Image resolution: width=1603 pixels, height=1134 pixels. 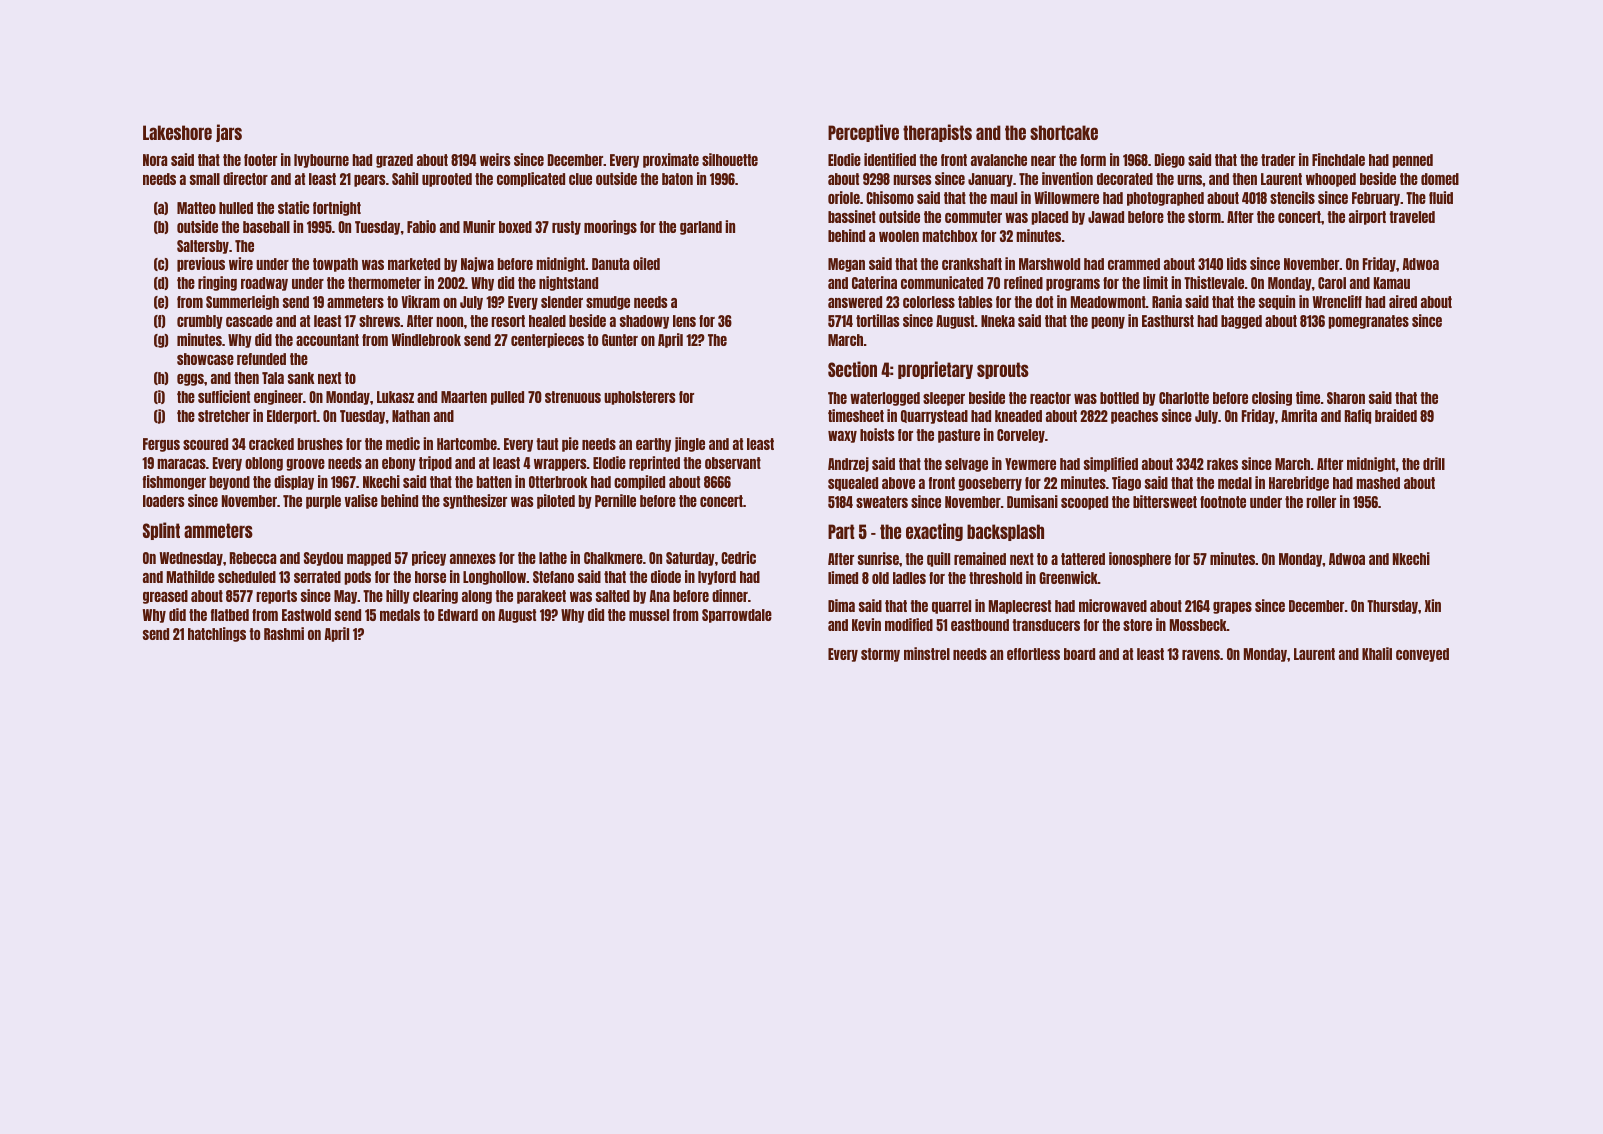 I want to click on pricey, so click(x=429, y=558).
